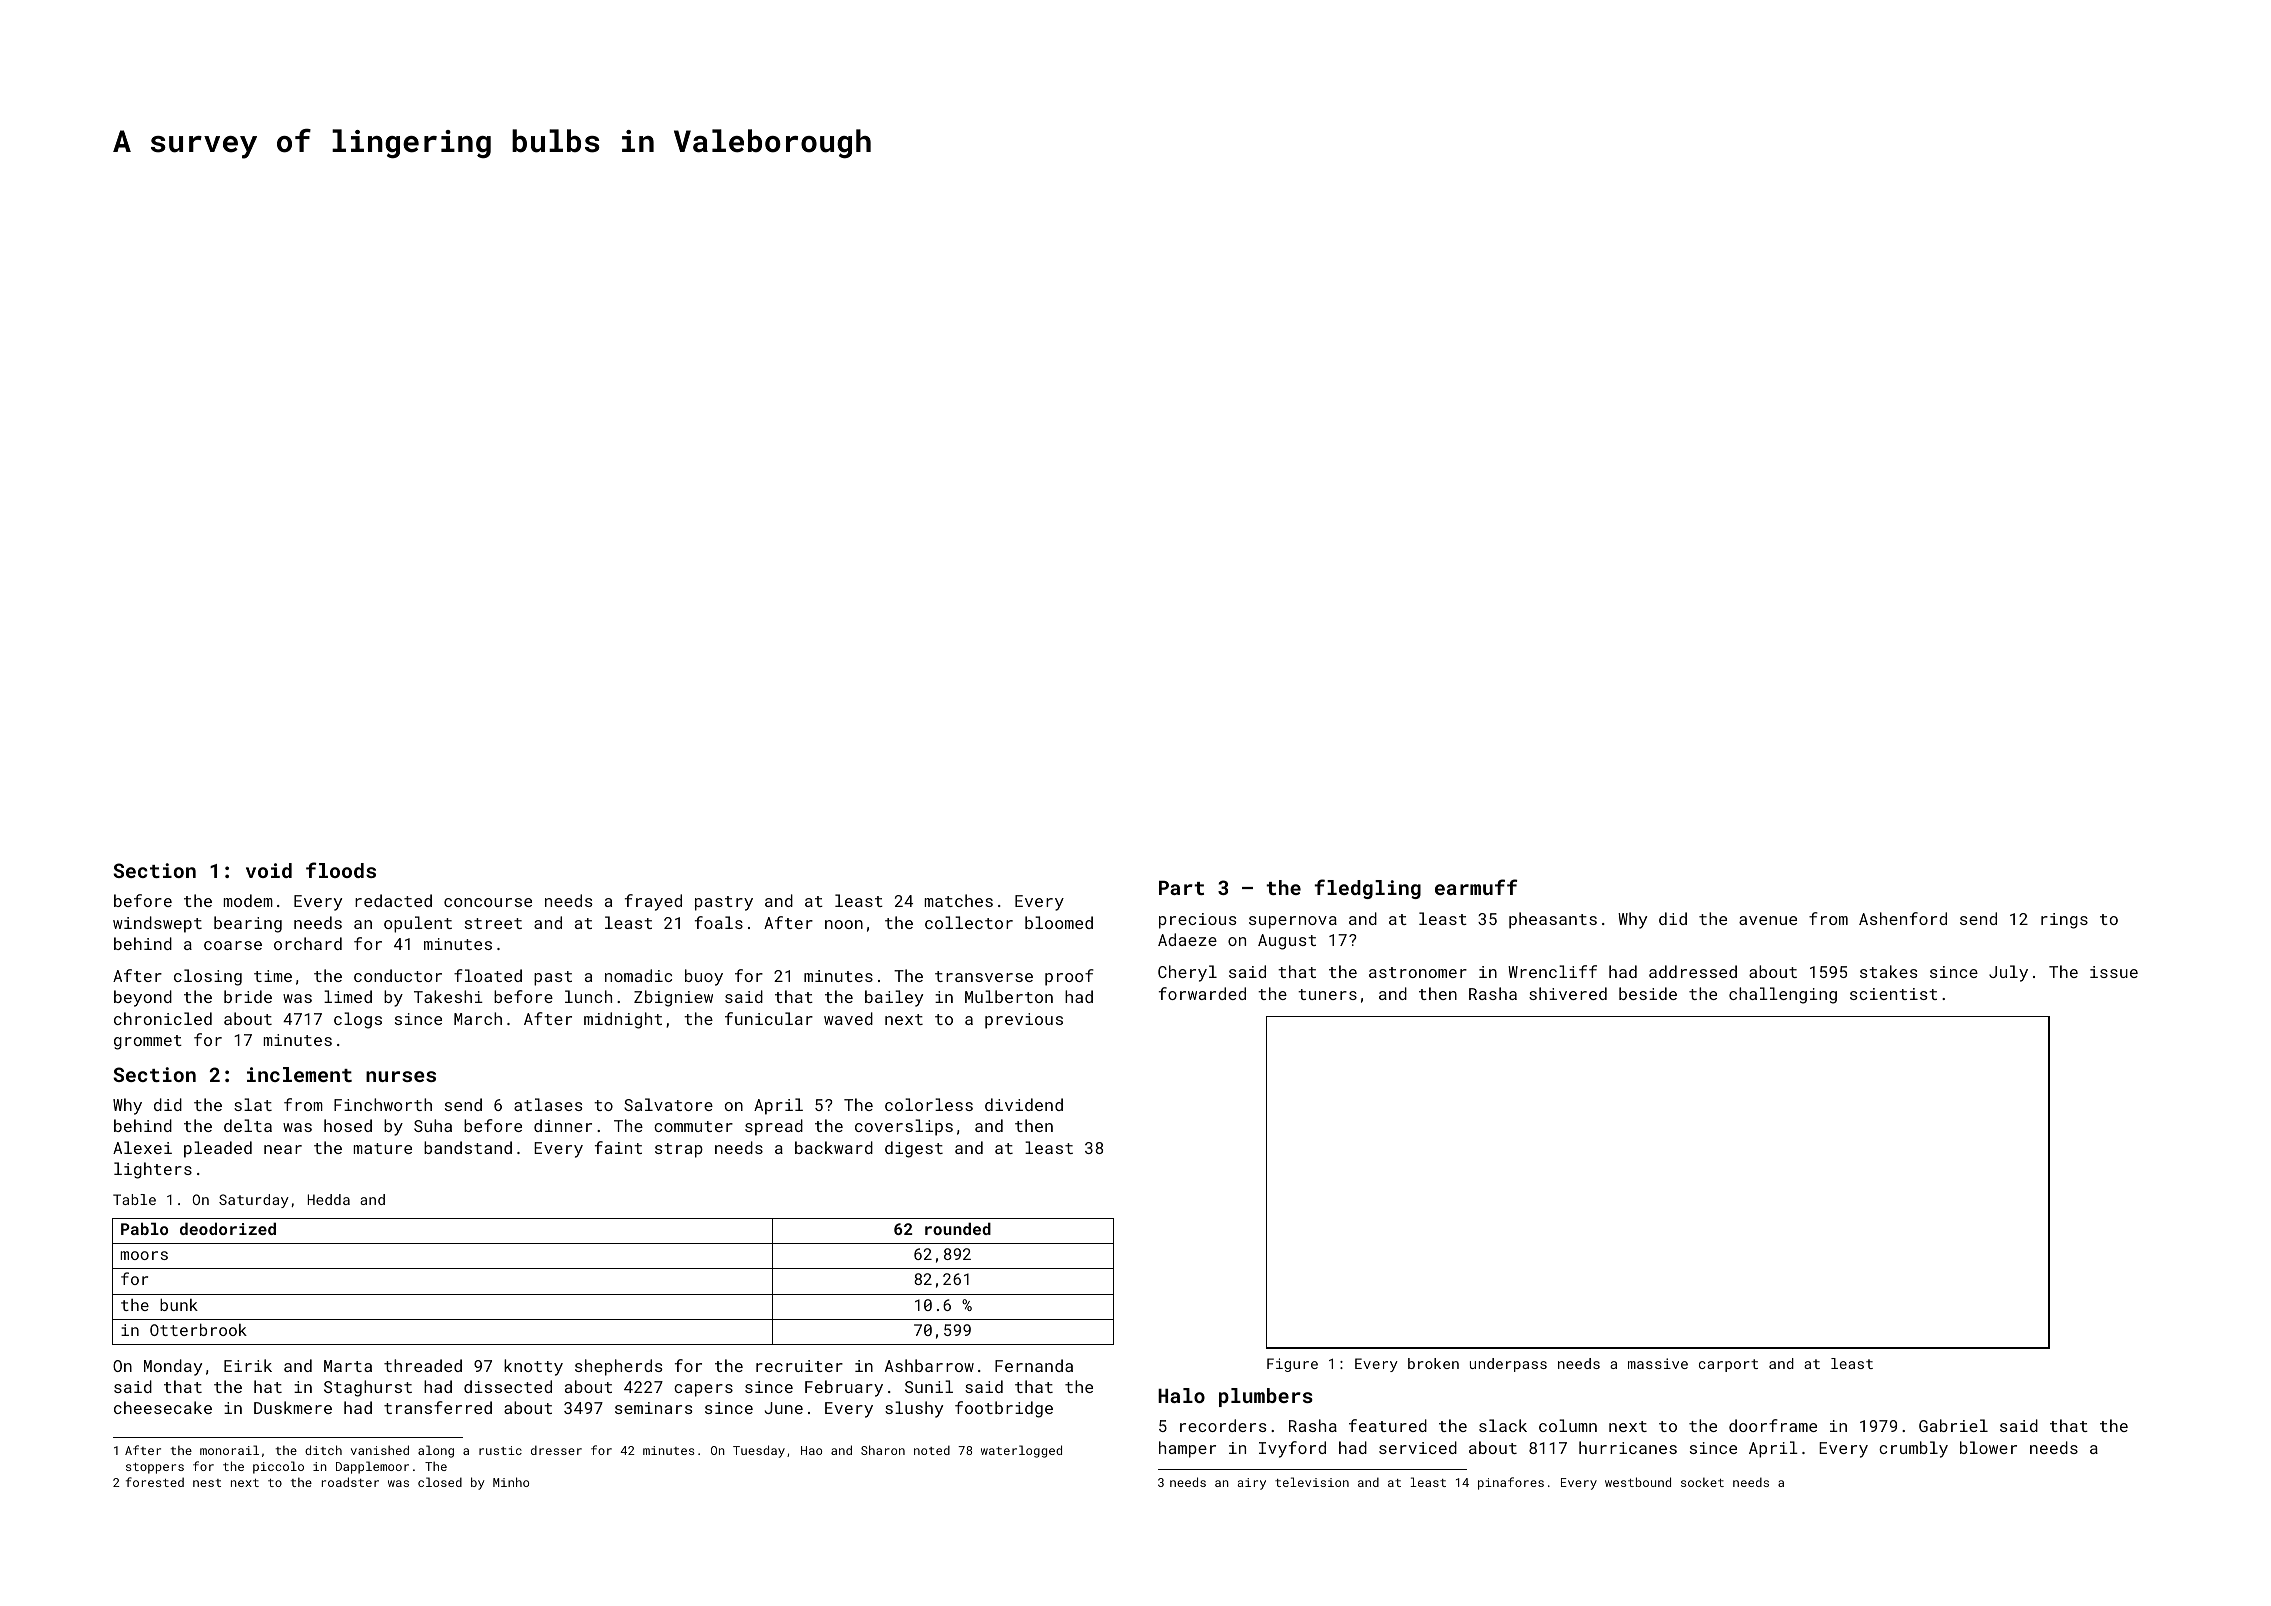 The height and width of the screenshot is (1606, 2271). What do you see at coordinates (704, 977) in the screenshot?
I see `buoy` at bounding box center [704, 977].
